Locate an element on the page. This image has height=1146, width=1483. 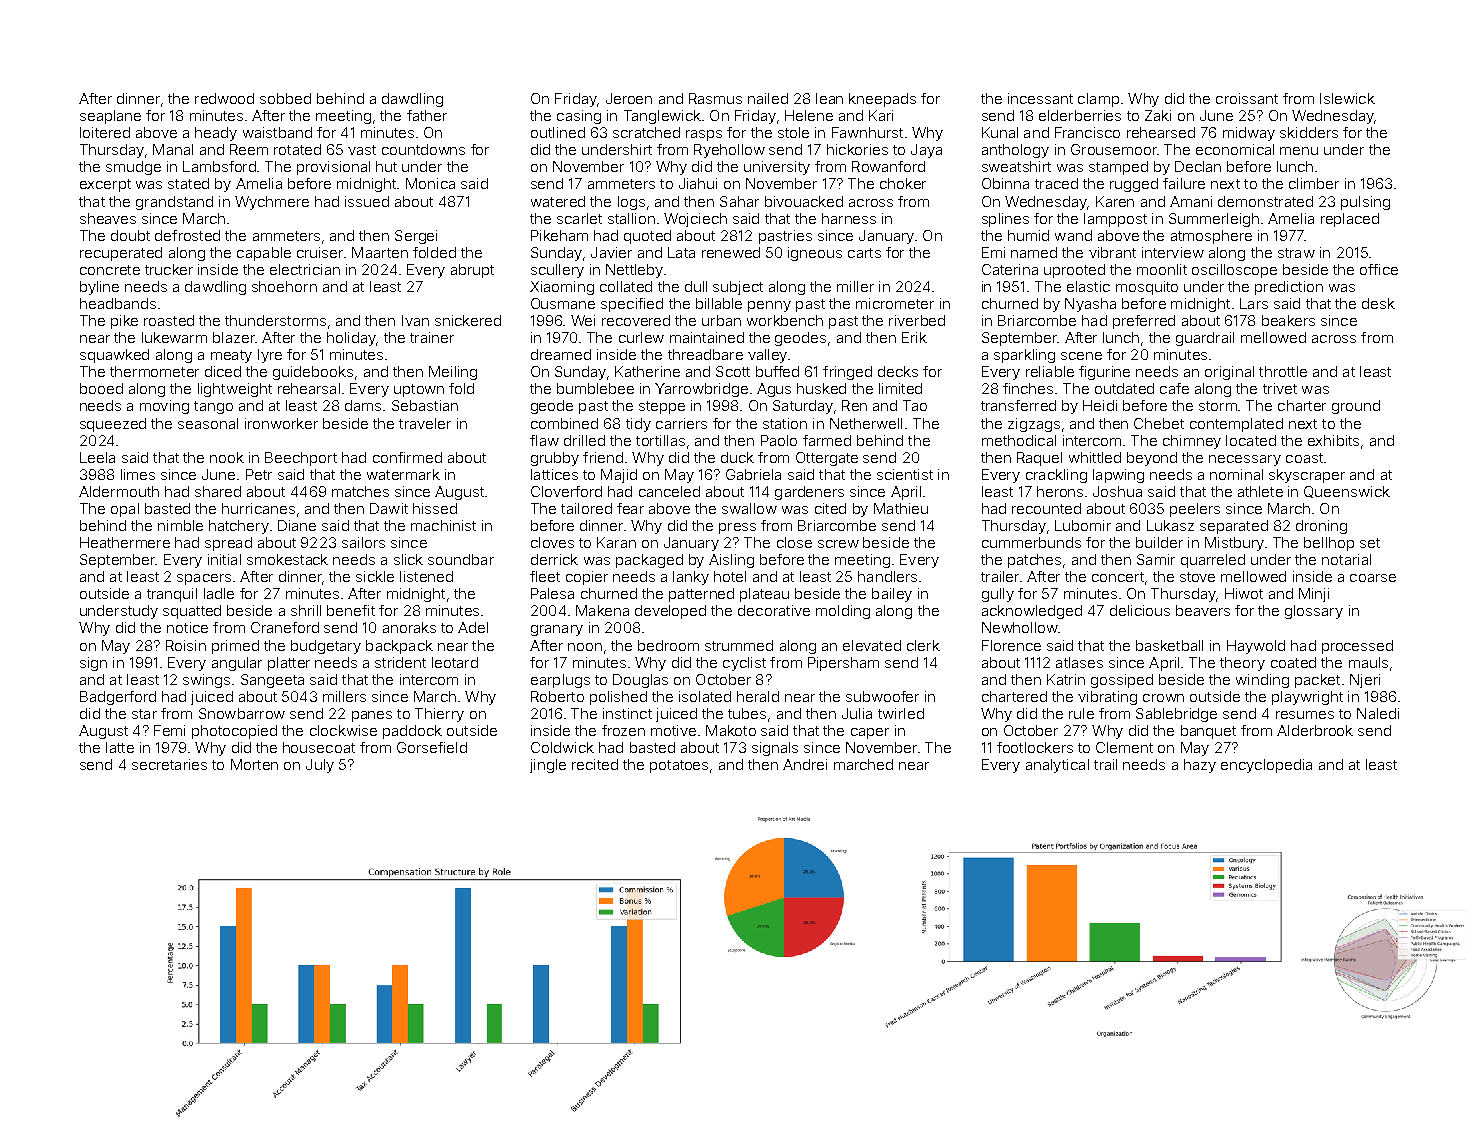
incessant is located at coordinates (1040, 98).
